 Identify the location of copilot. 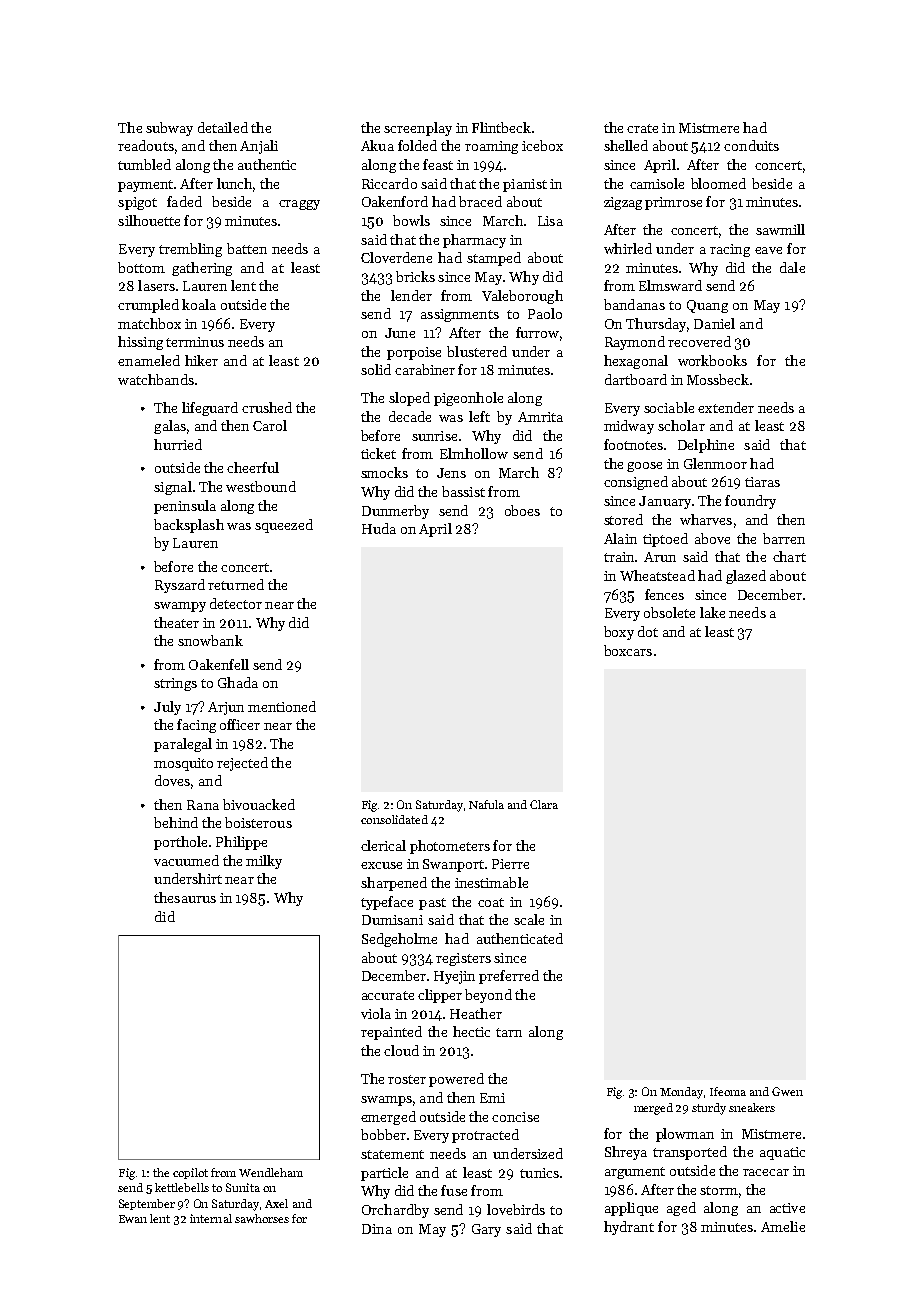
(190, 1173).
